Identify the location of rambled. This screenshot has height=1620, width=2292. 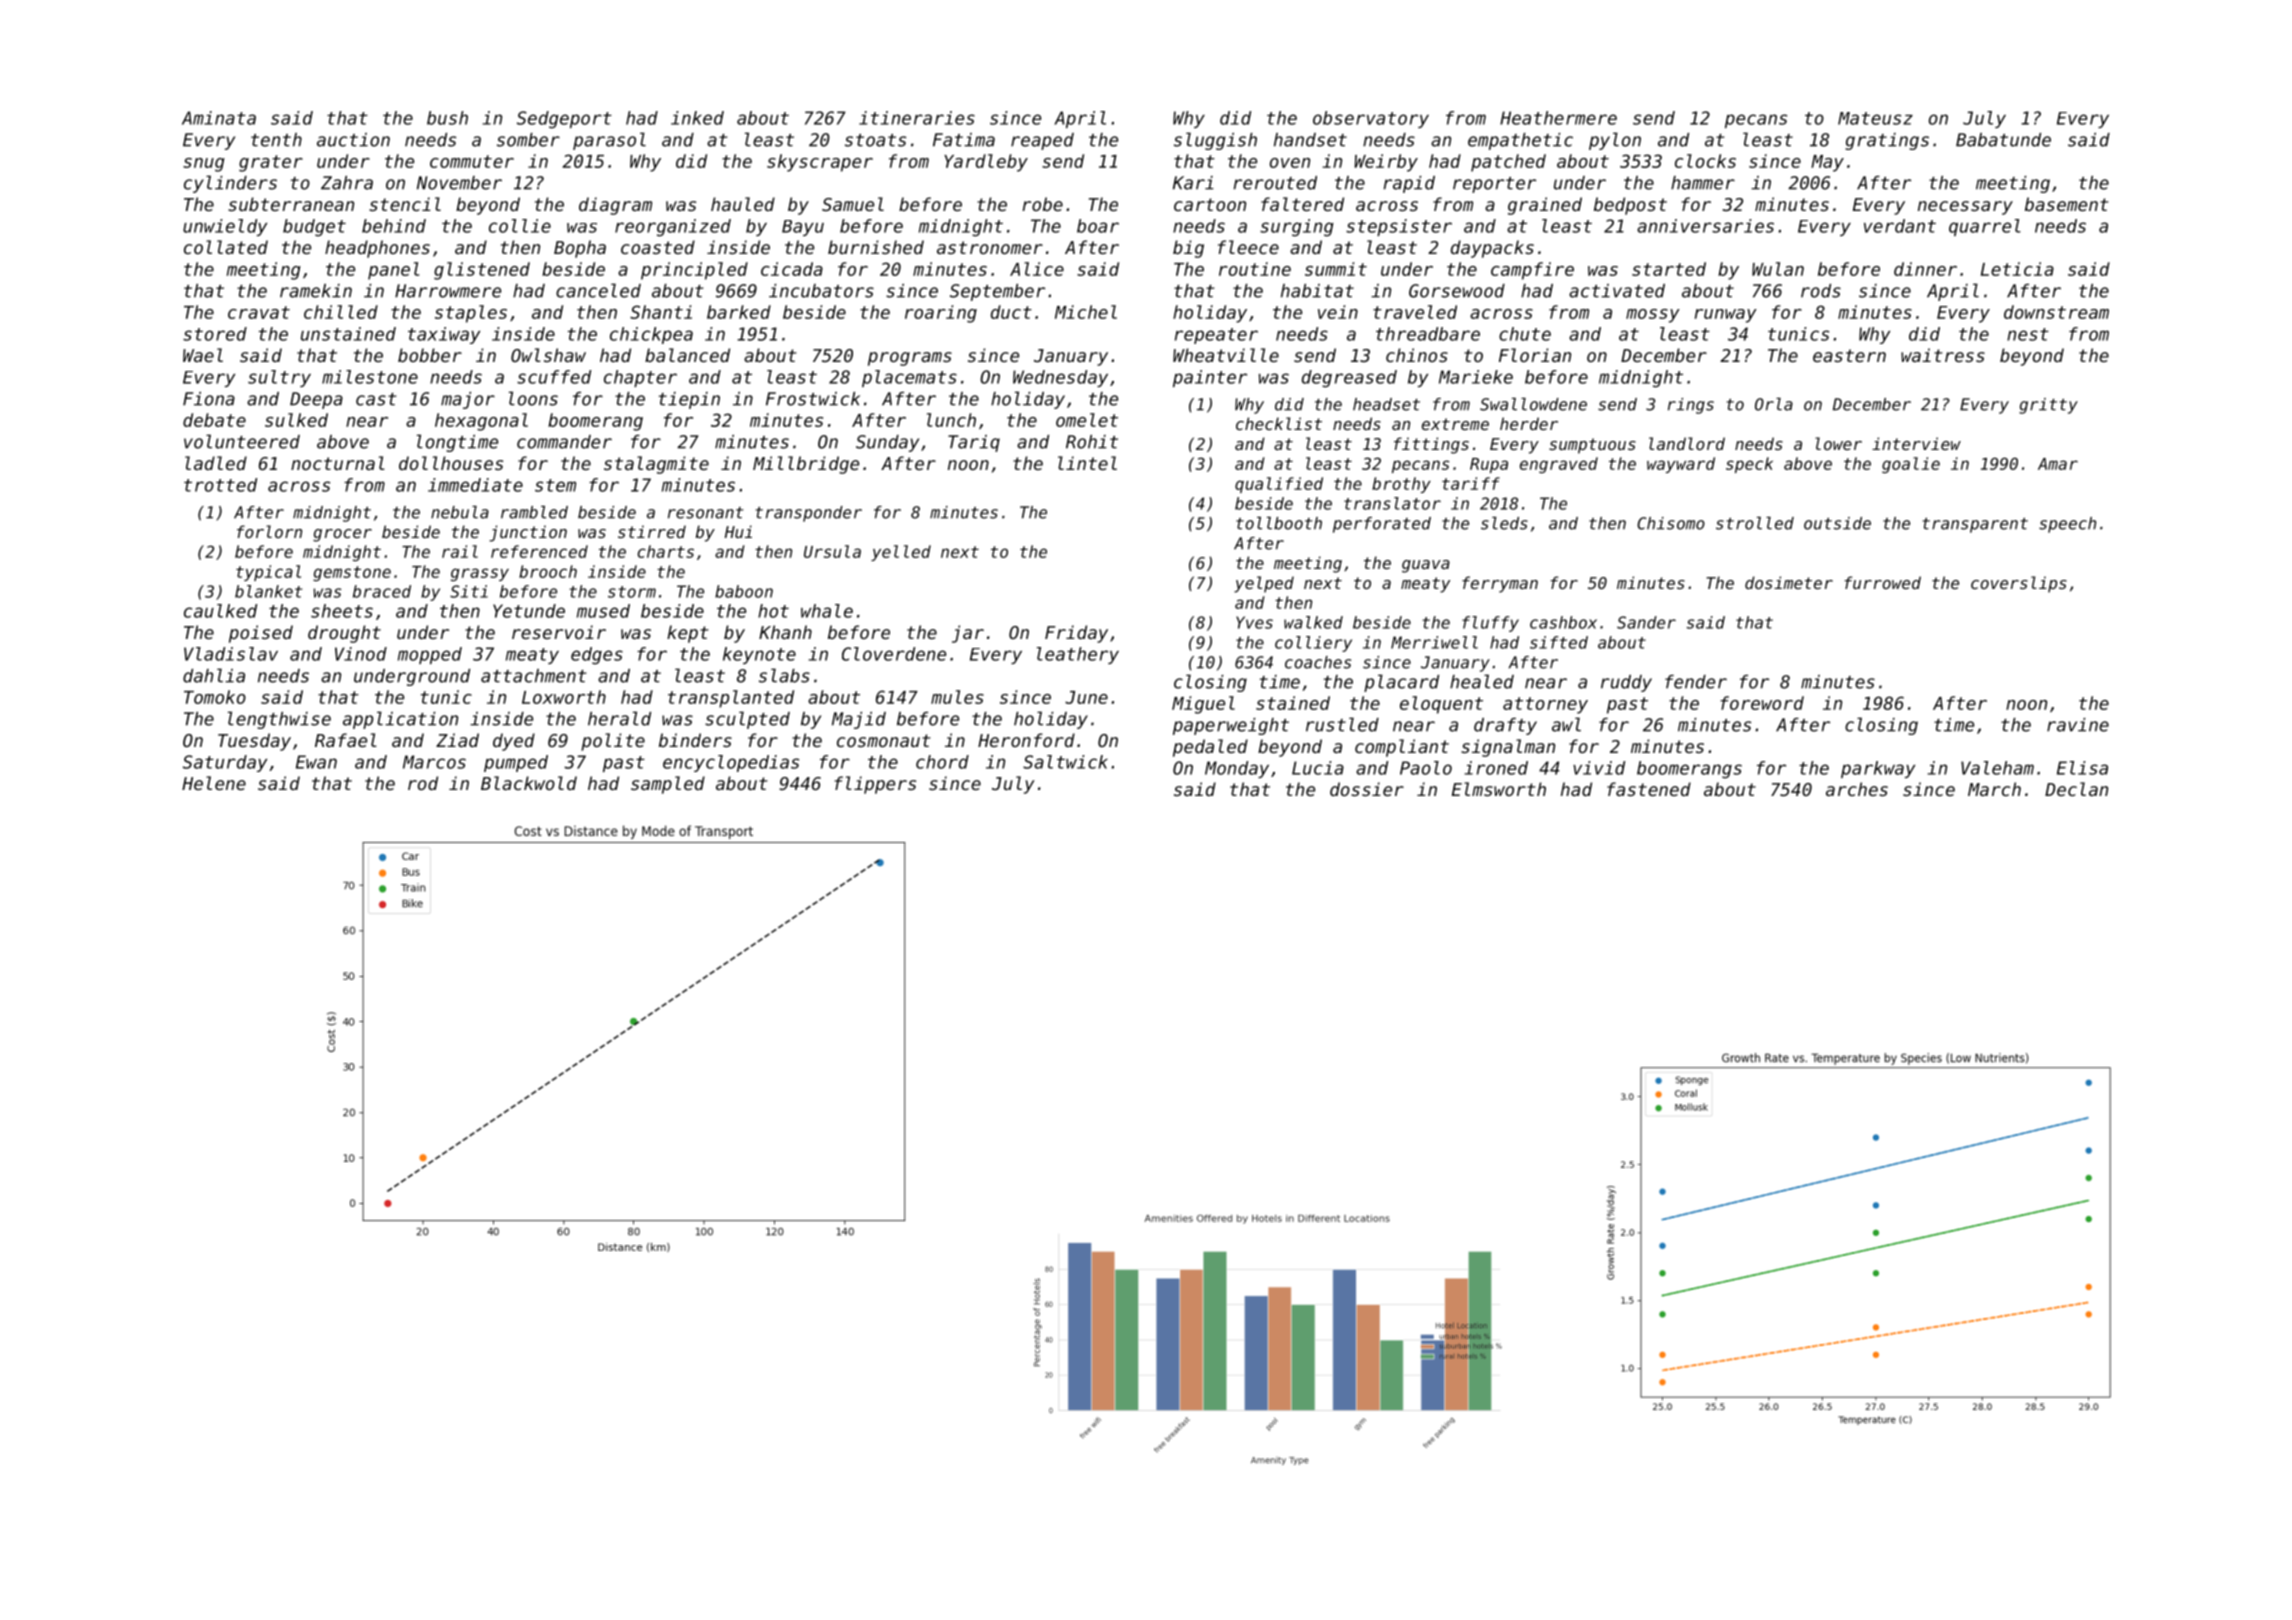
(534, 512).
